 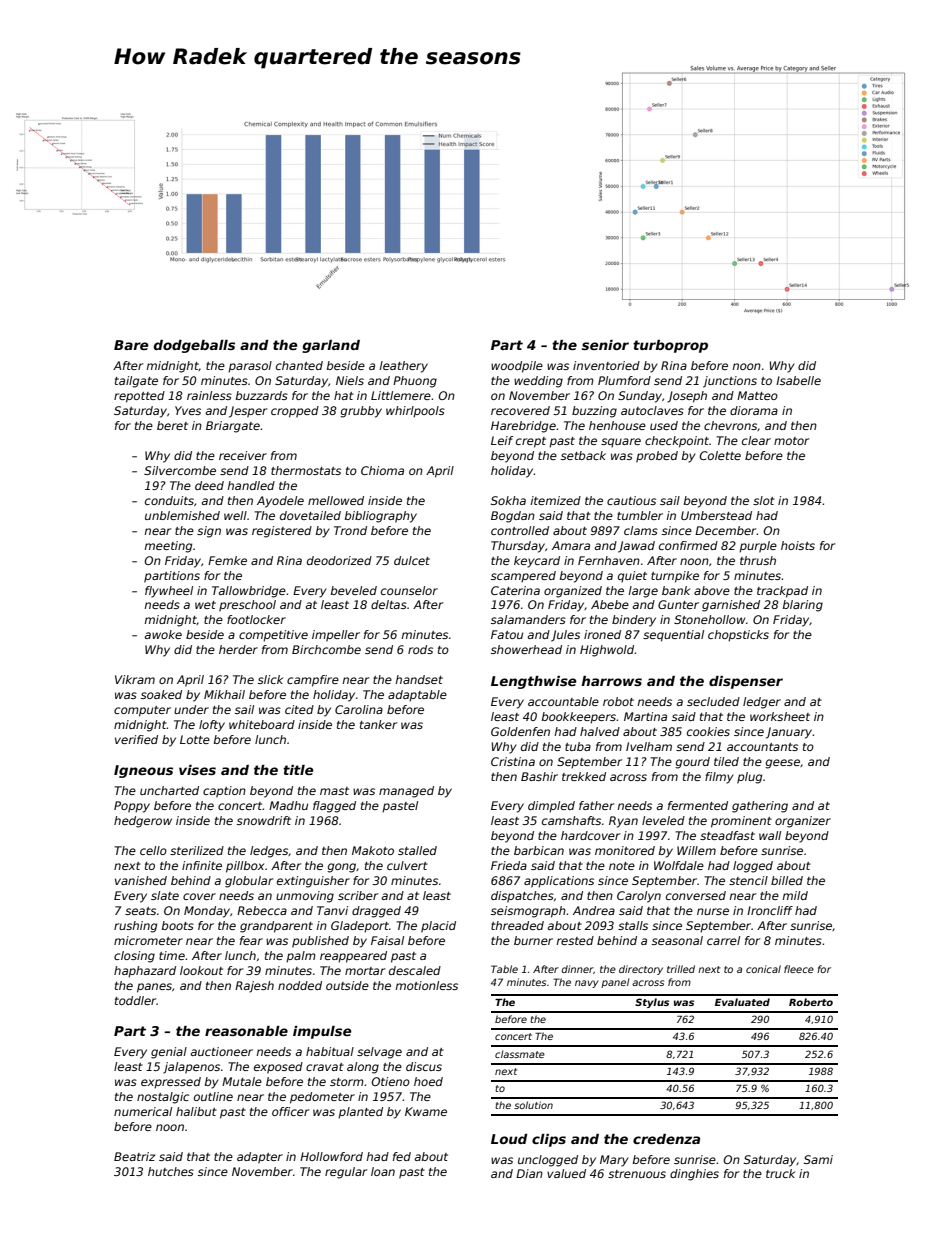 I want to click on Sokha, so click(x=508, y=500).
